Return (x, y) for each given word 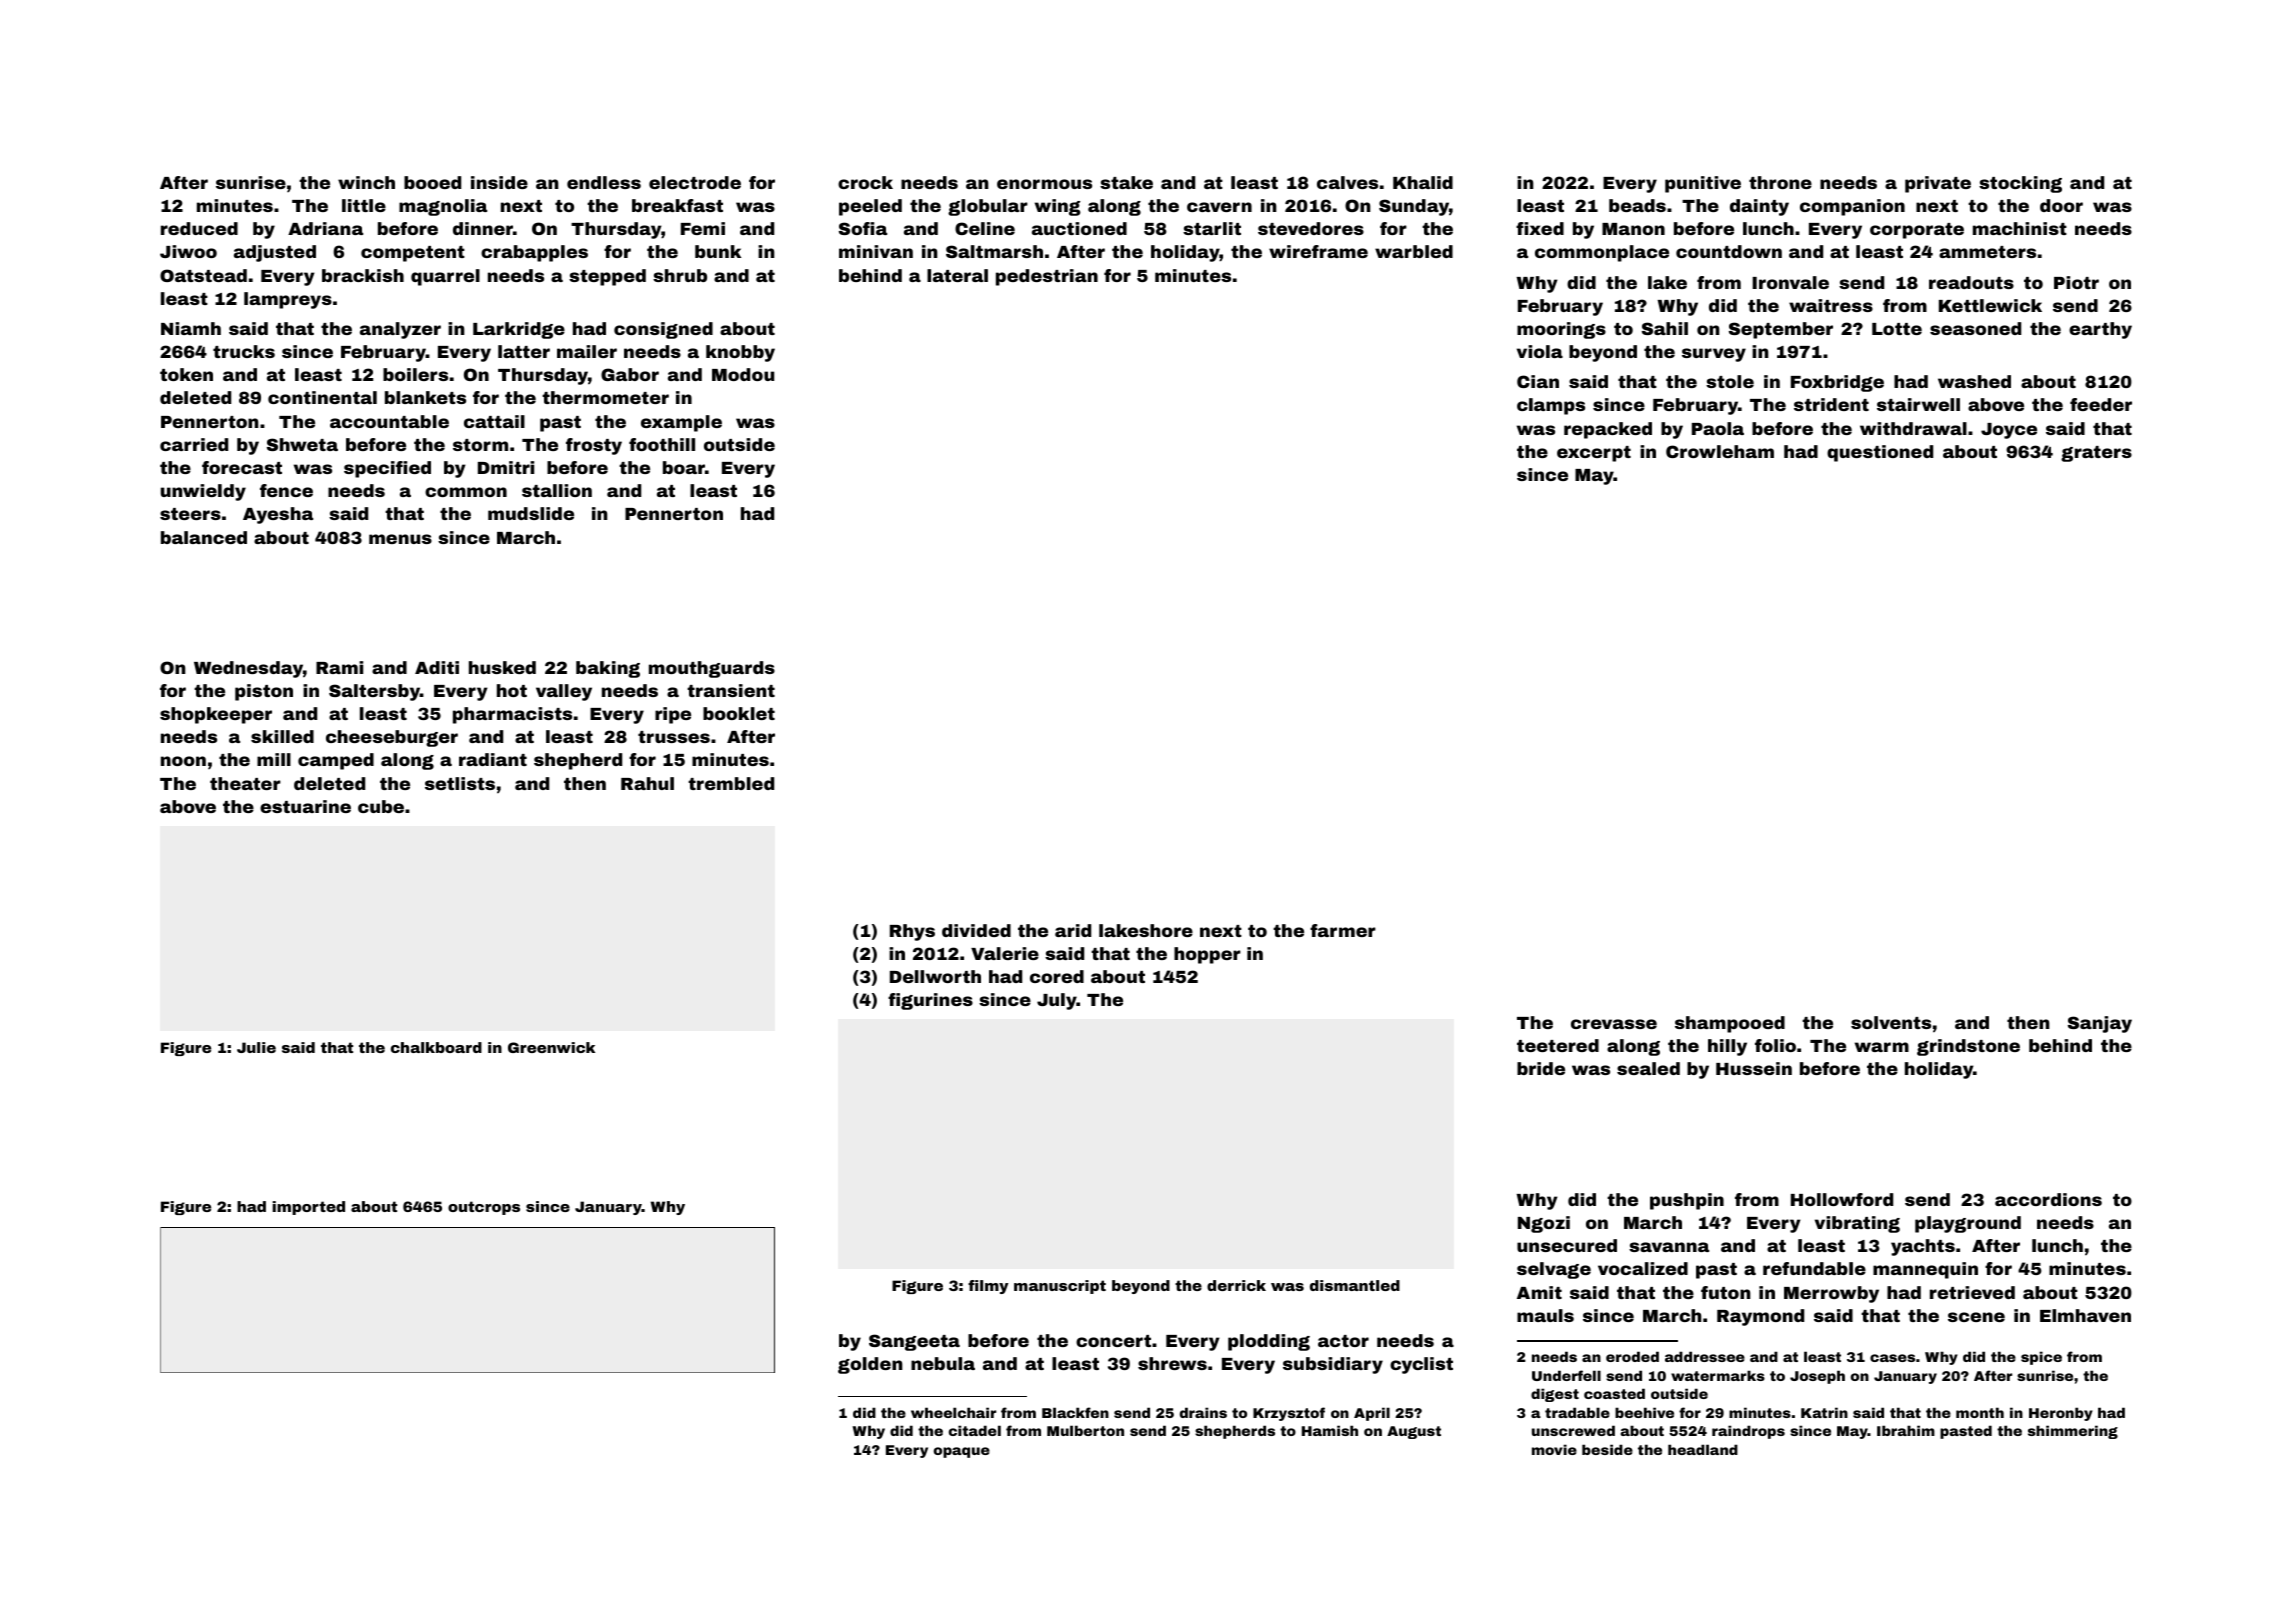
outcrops (484, 1208)
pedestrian (1047, 277)
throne (1780, 182)
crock (865, 182)
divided (976, 930)
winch (366, 182)
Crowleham (1720, 451)
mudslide (531, 513)
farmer (1343, 930)
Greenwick (551, 1047)
